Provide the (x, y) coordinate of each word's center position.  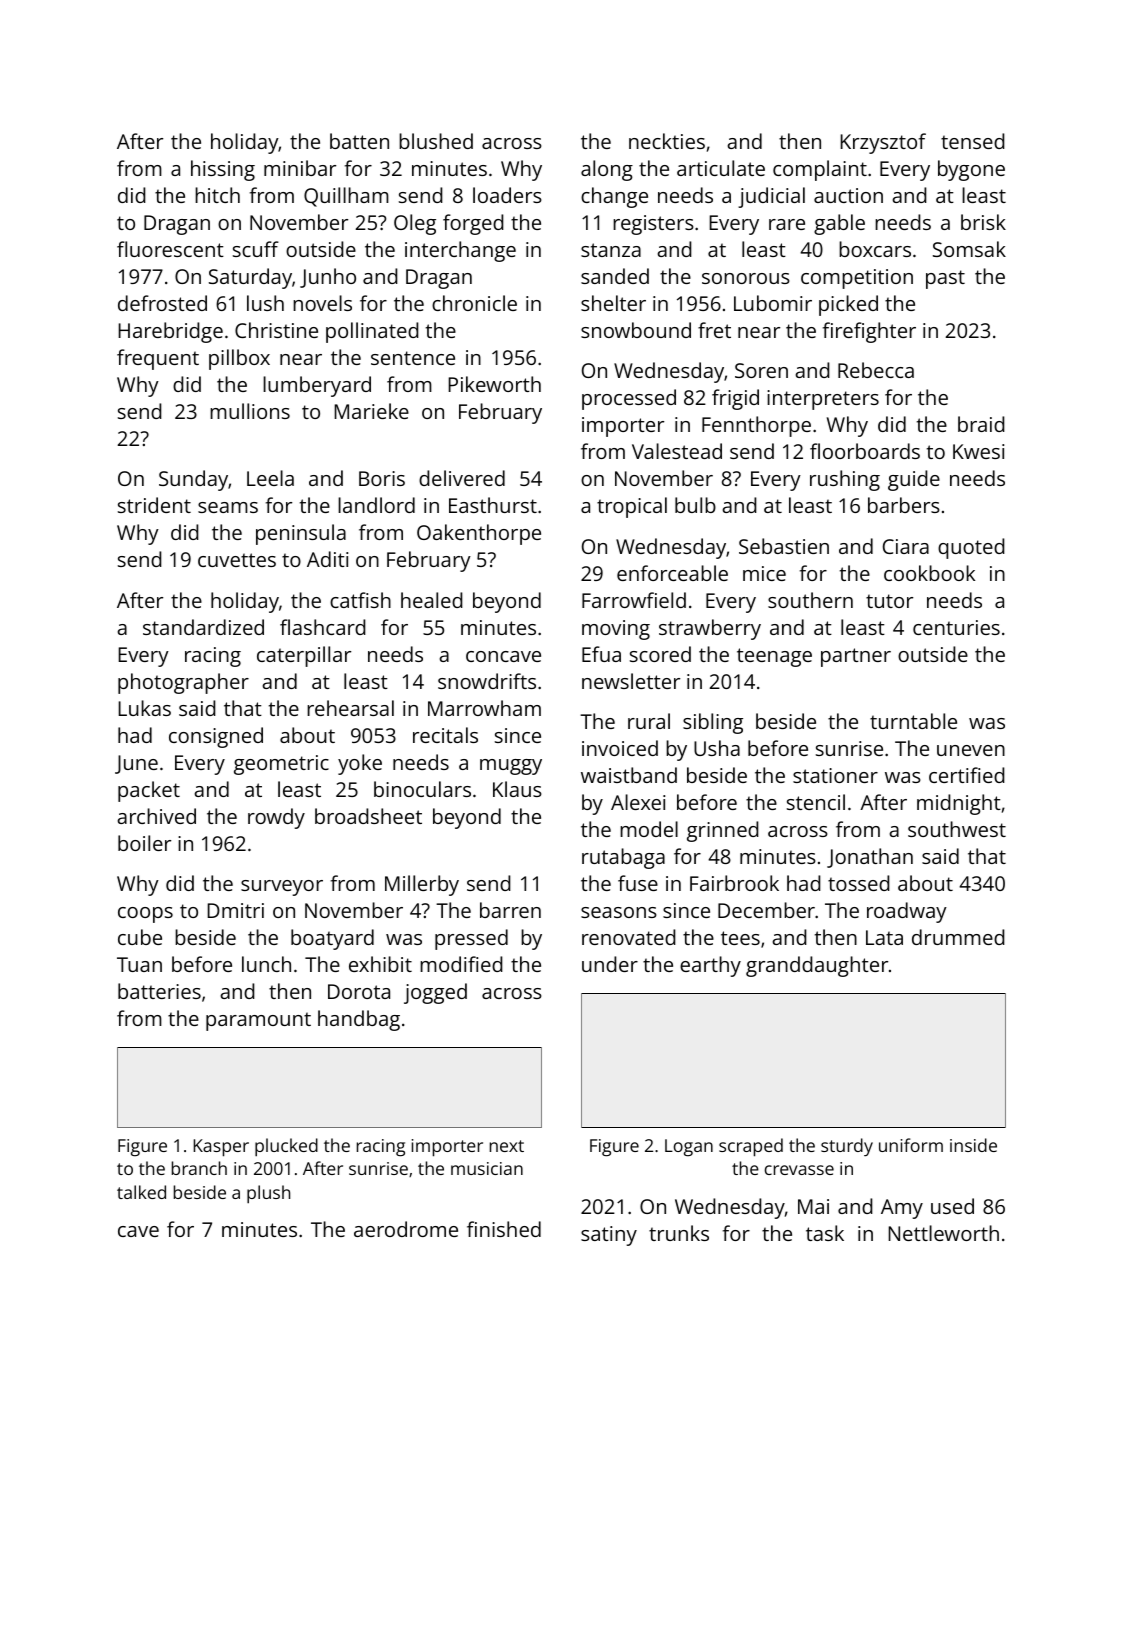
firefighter (869, 332)
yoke (360, 764)
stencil (816, 802)
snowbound (636, 330)
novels (322, 303)
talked (141, 1192)
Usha (717, 748)
